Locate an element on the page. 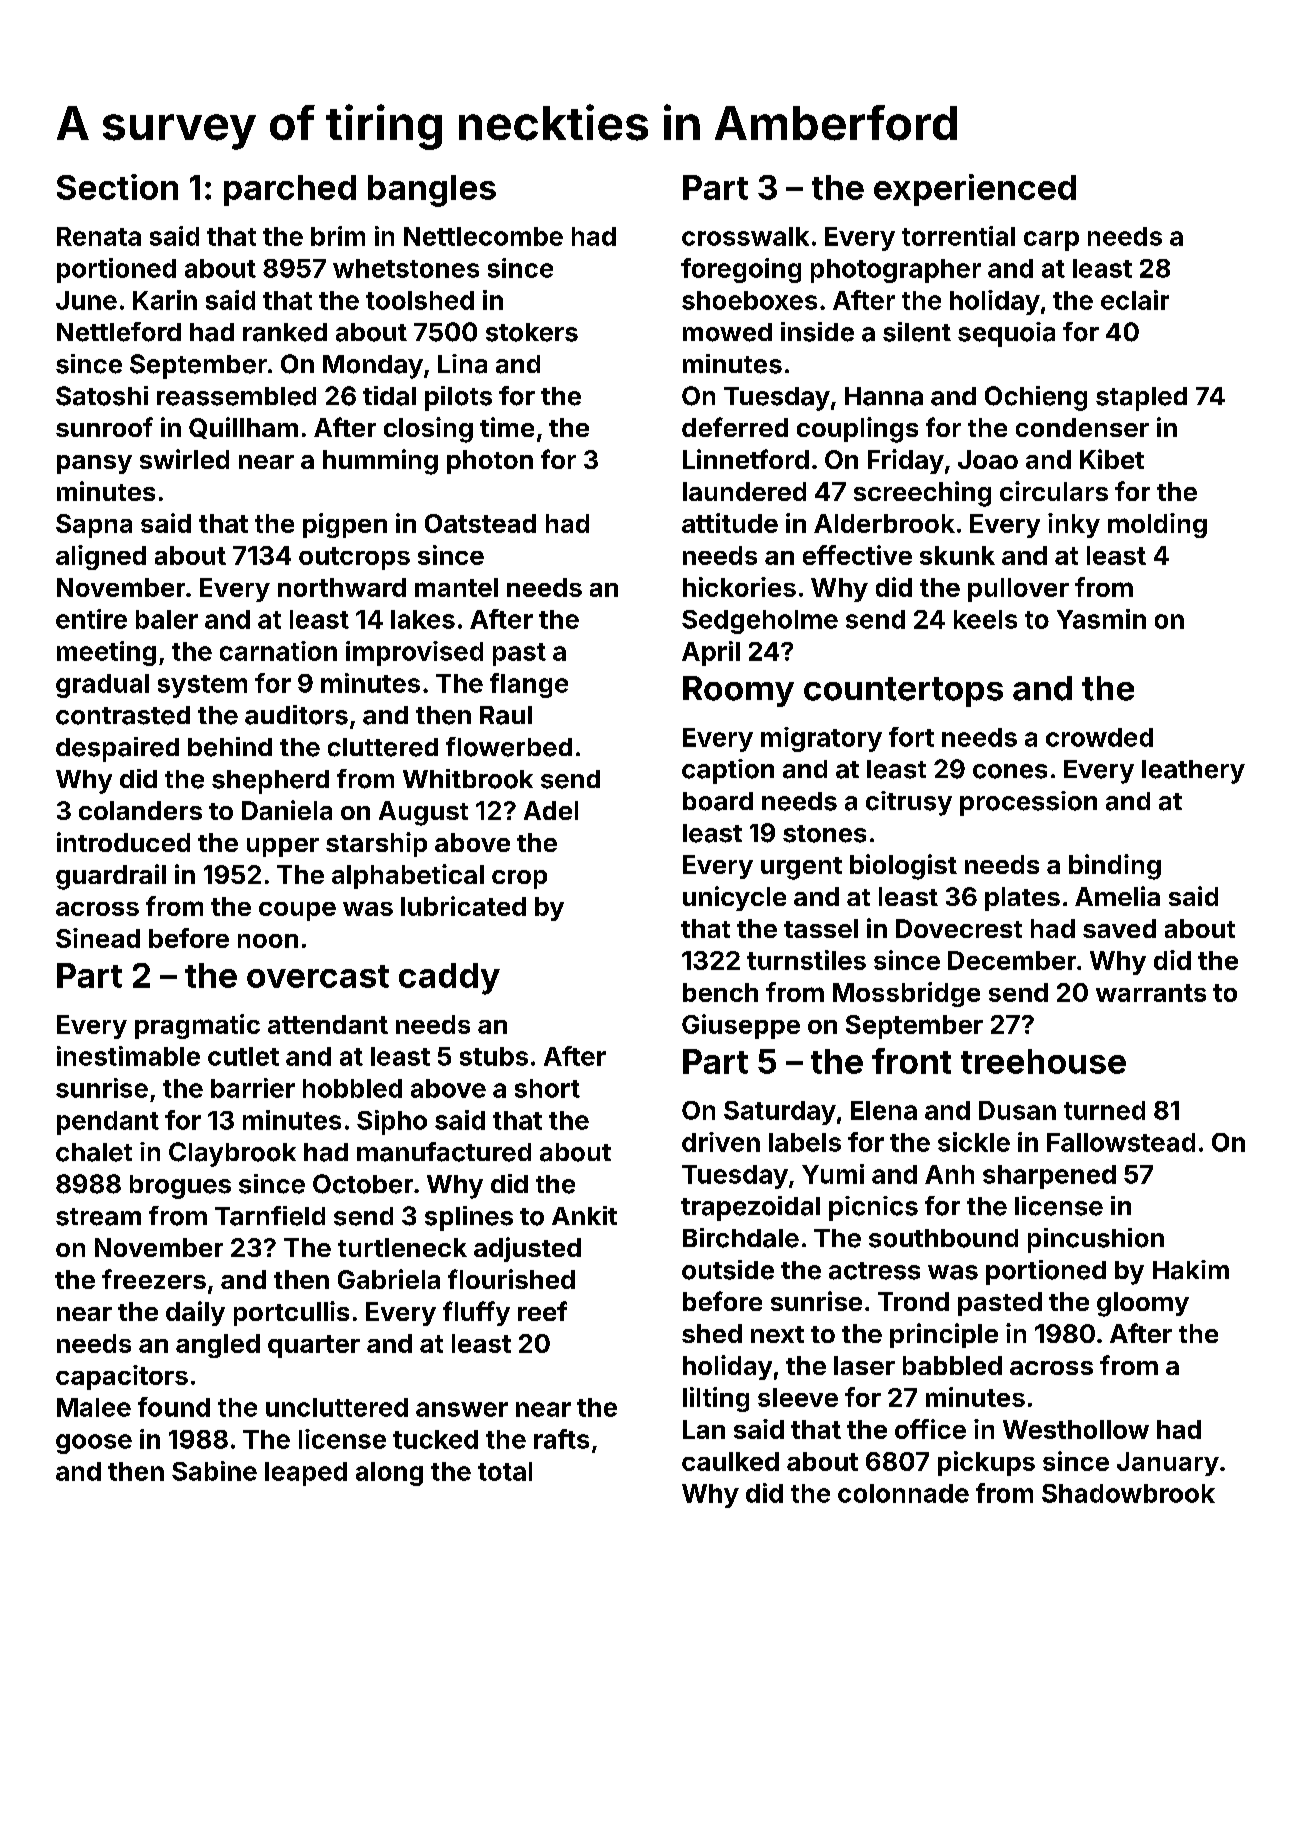  entire is located at coordinates (91, 619).
